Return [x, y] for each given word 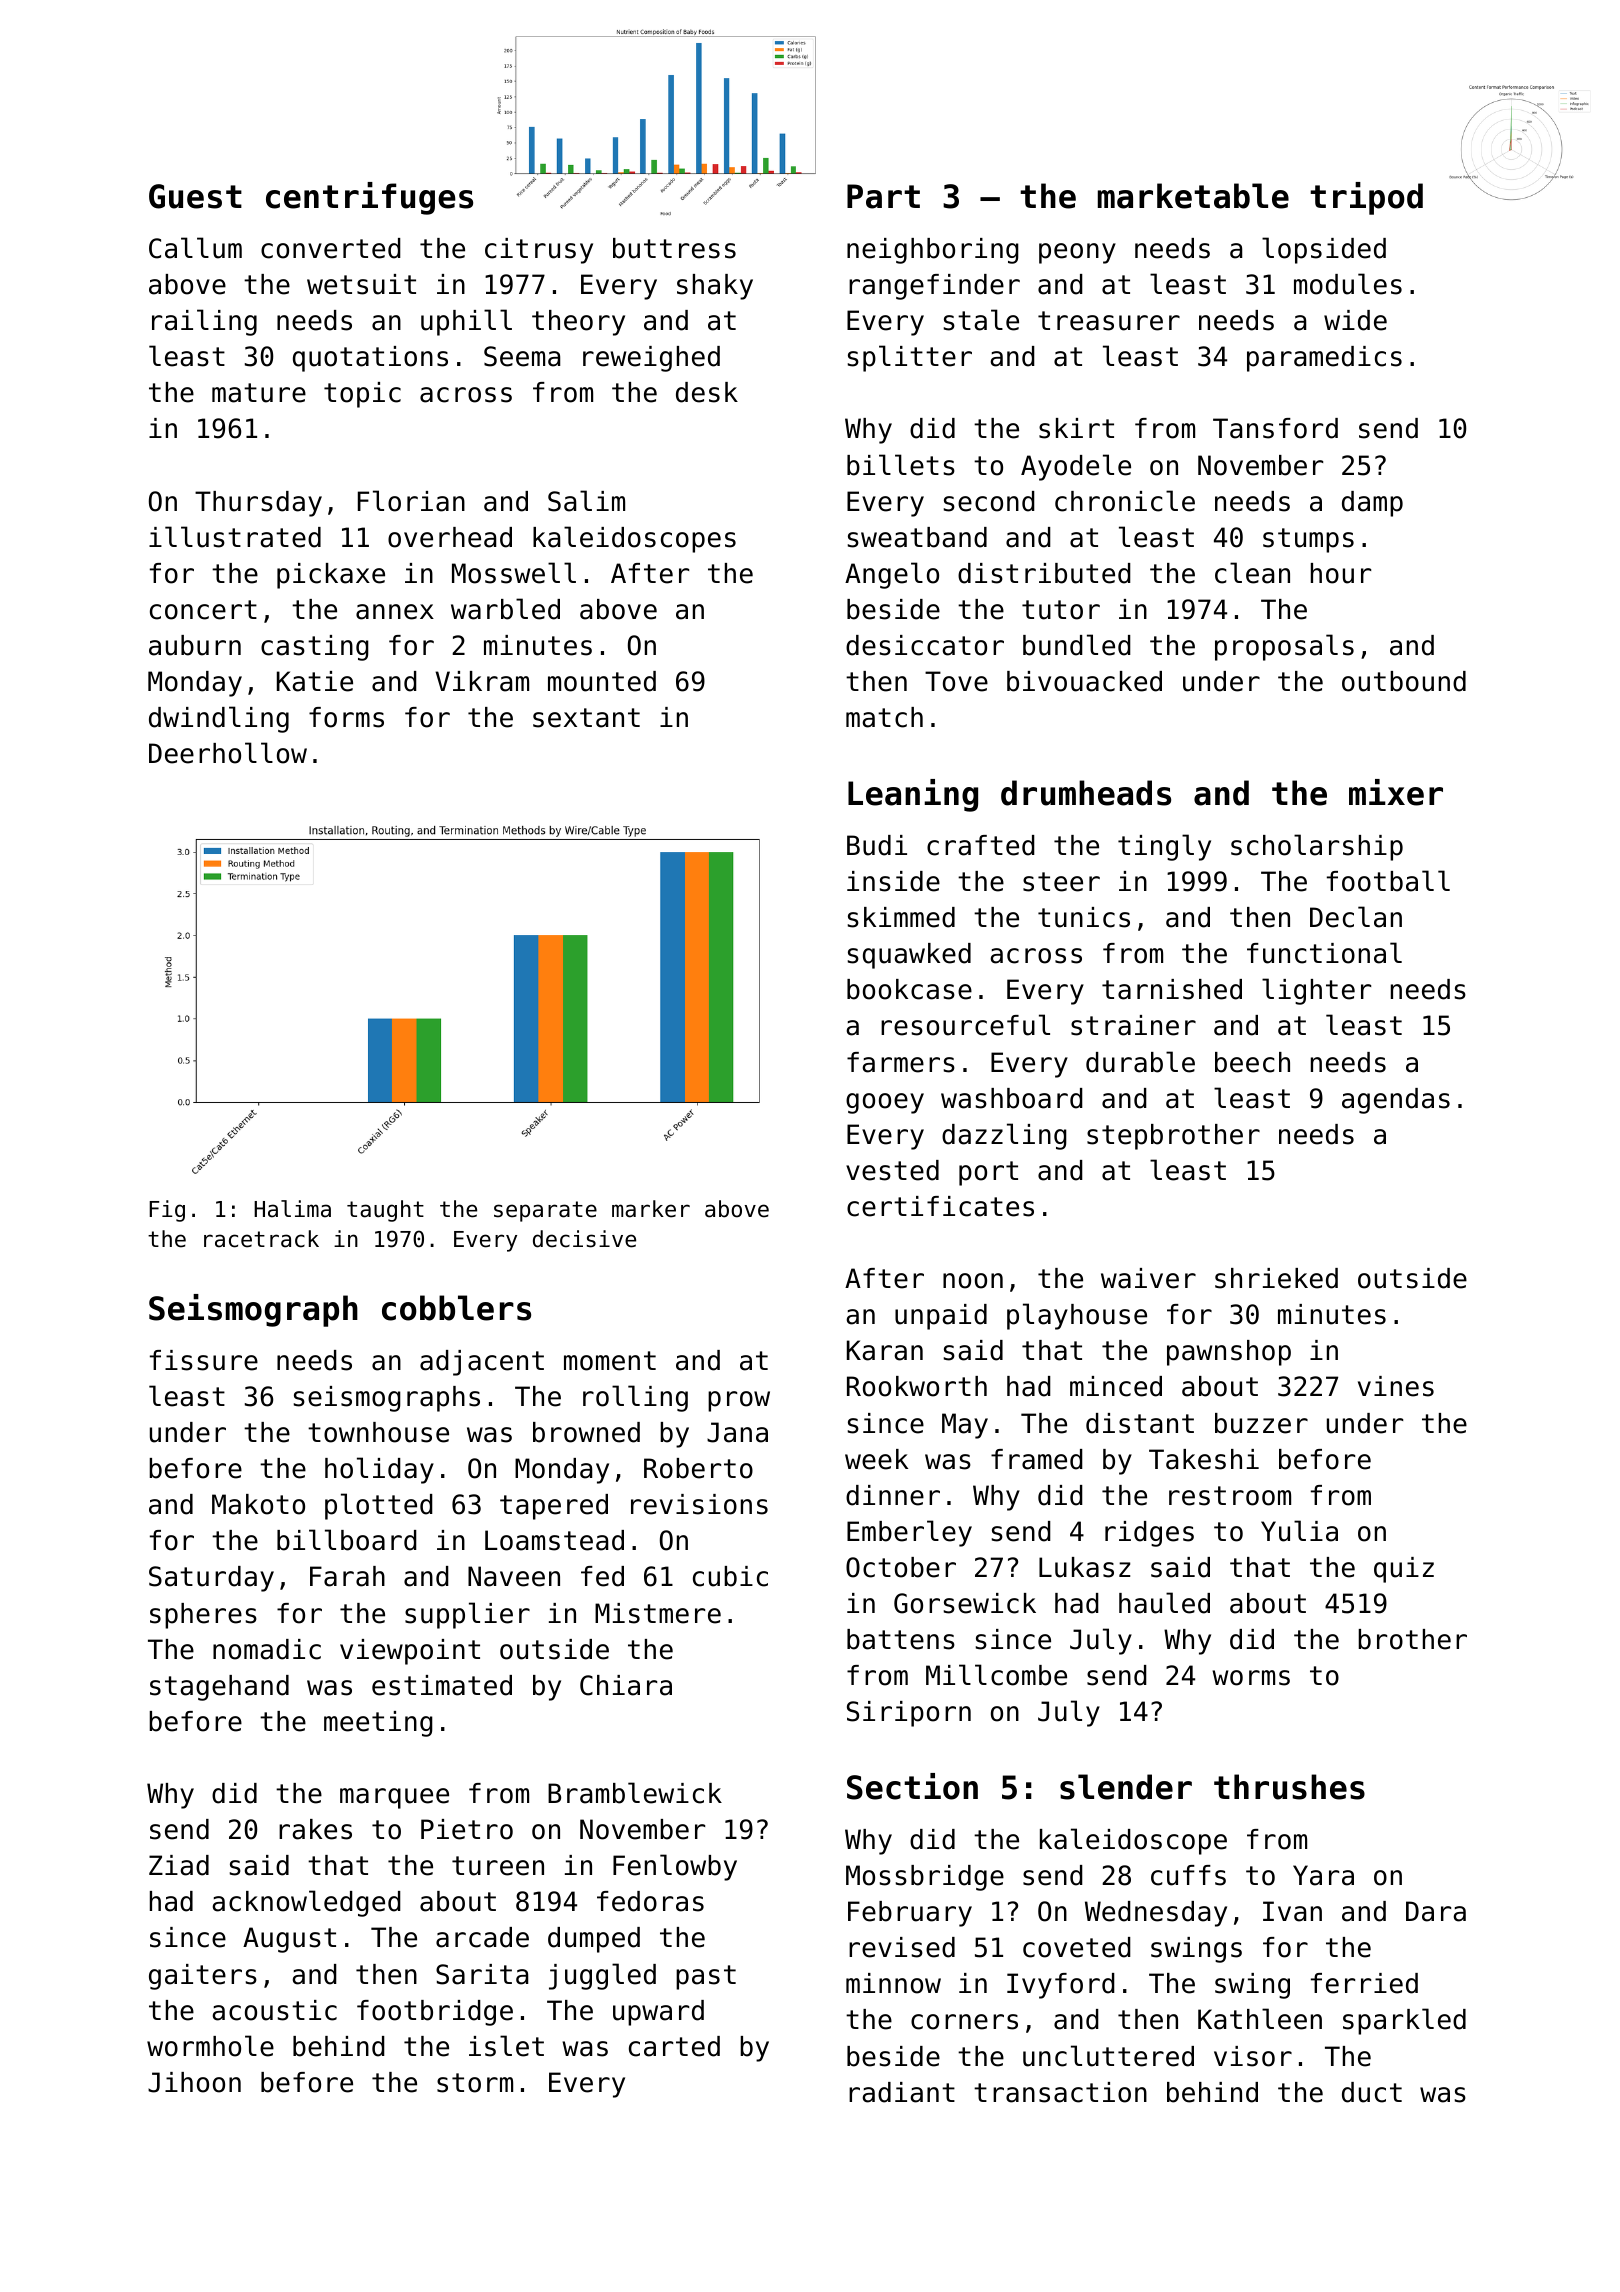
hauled [1164, 1603]
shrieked [1276, 1278]
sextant [586, 718]
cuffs [1188, 1875]
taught [385, 1211]
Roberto [698, 1468]
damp [1372, 504]
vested [892, 1170]
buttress [674, 248]
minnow [893, 1983]
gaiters [203, 1977]
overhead [450, 537]
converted [331, 248]
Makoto [258, 1504]
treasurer [1109, 321]
